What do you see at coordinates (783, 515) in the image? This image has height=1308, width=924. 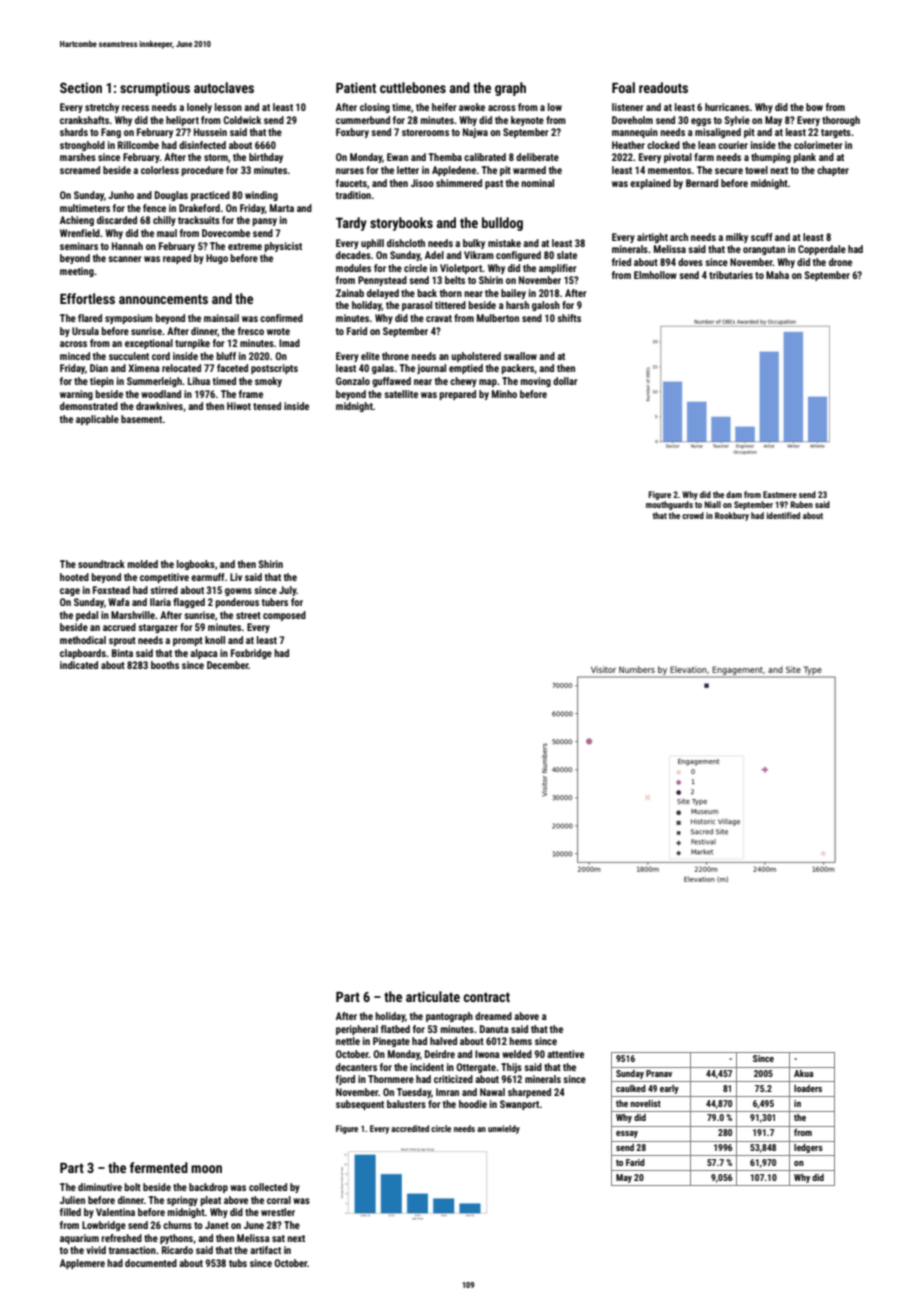 I see `identified` at bounding box center [783, 515].
